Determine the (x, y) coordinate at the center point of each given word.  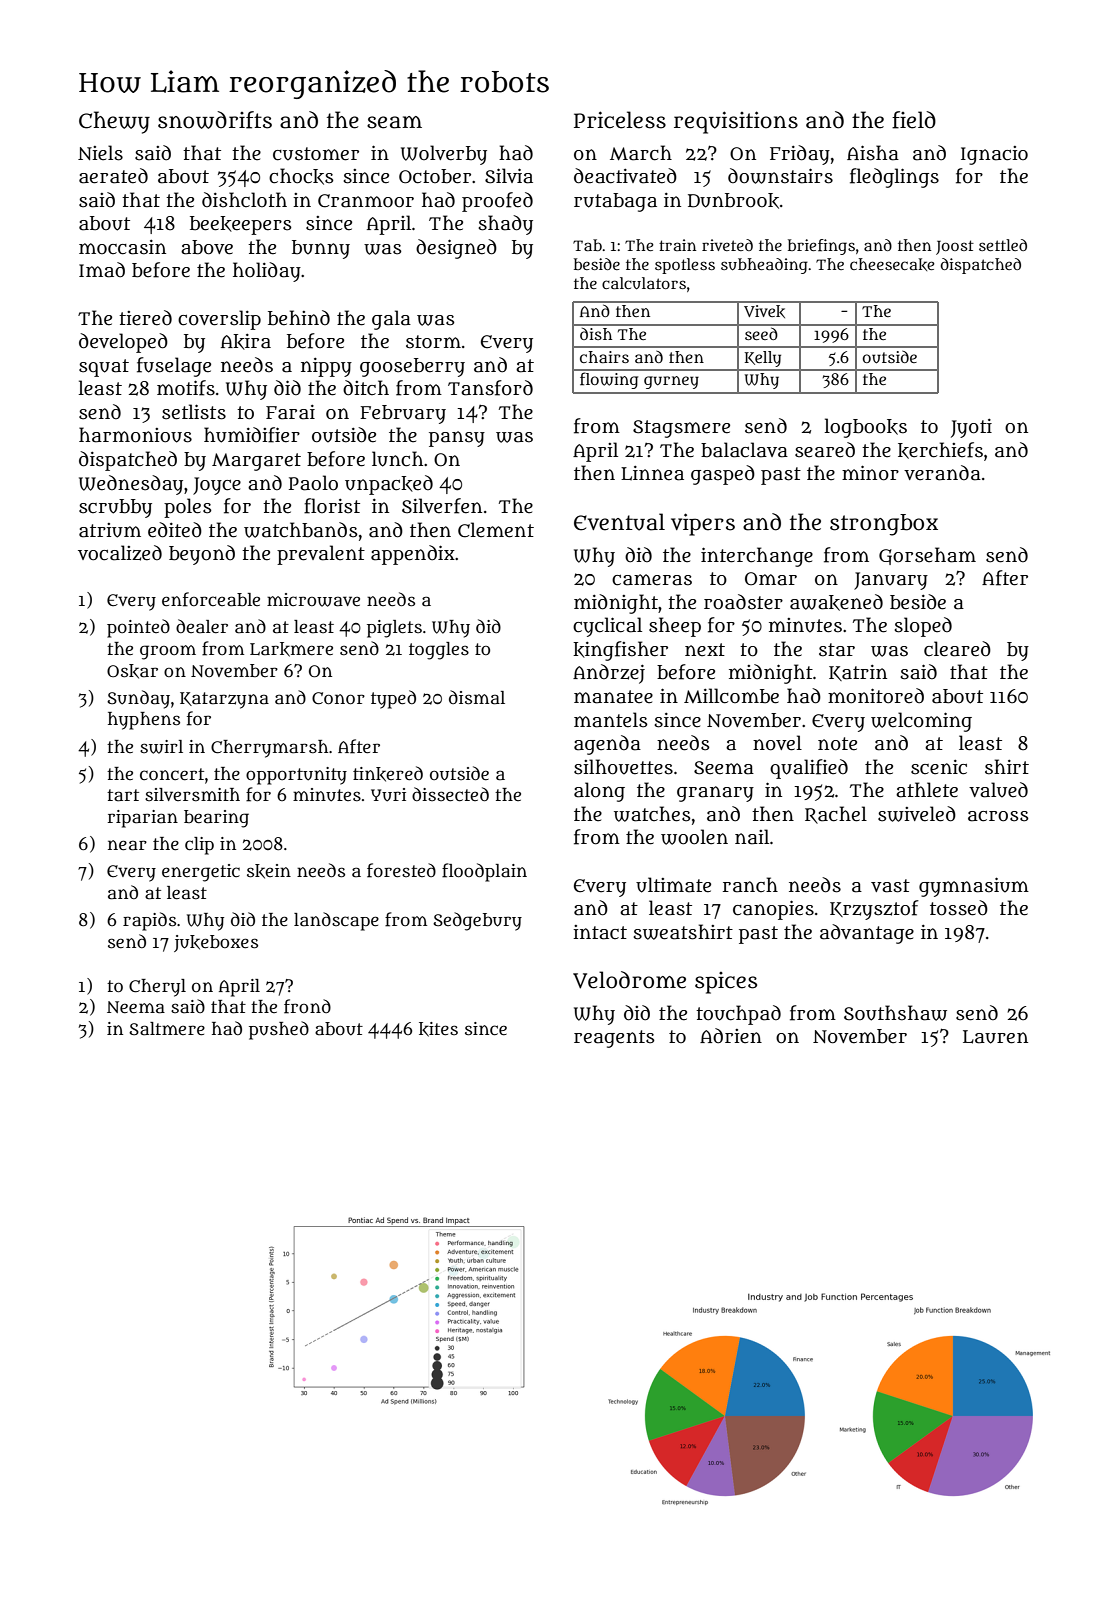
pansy (457, 439)
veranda (942, 473)
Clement (496, 530)
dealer (202, 626)
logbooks (866, 428)
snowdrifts (215, 120)
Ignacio (994, 155)
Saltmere (167, 1029)
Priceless (620, 120)
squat (104, 368)
